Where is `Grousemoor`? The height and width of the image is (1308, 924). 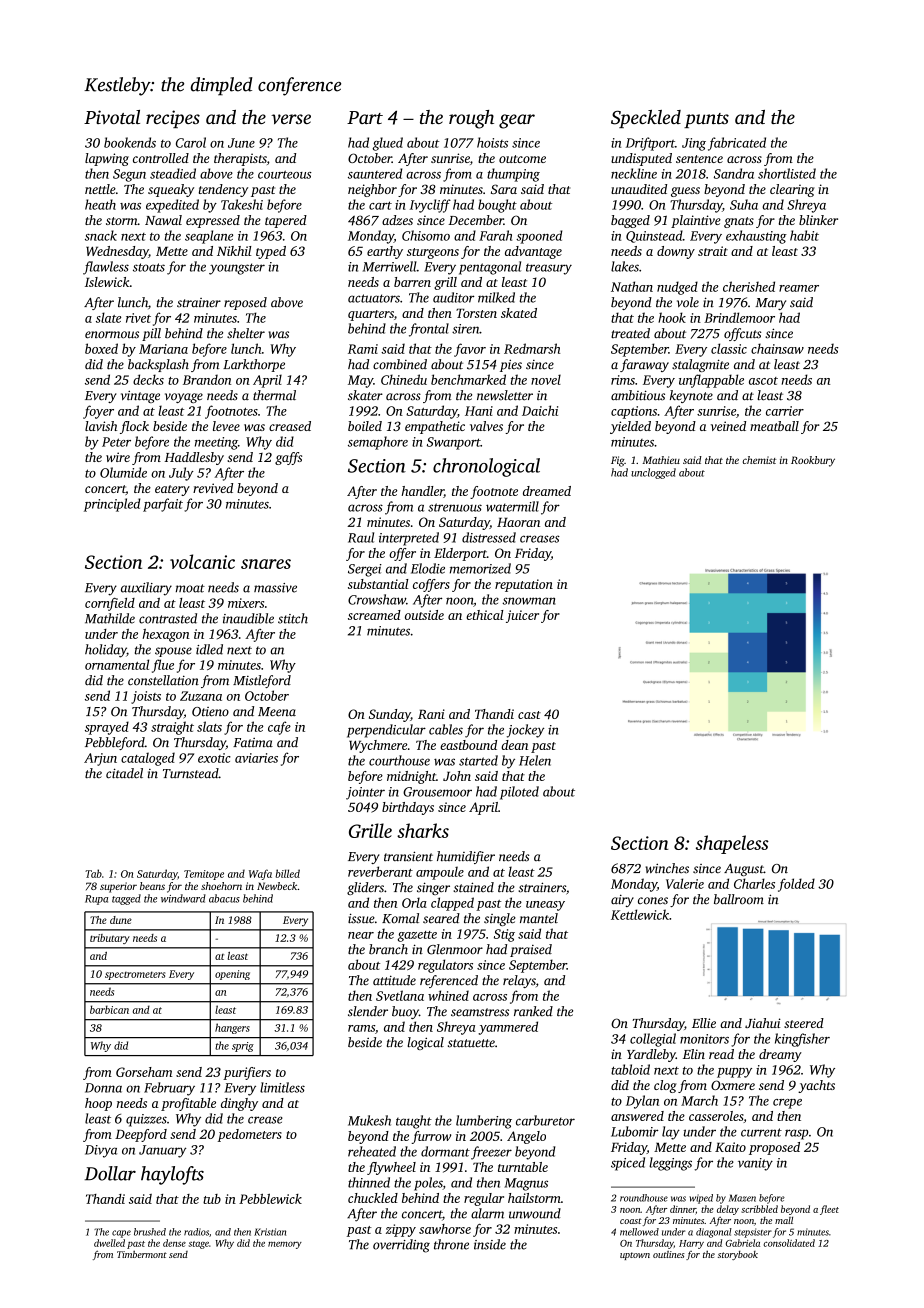 Grousemoor is located at coordinates (437, 792).
